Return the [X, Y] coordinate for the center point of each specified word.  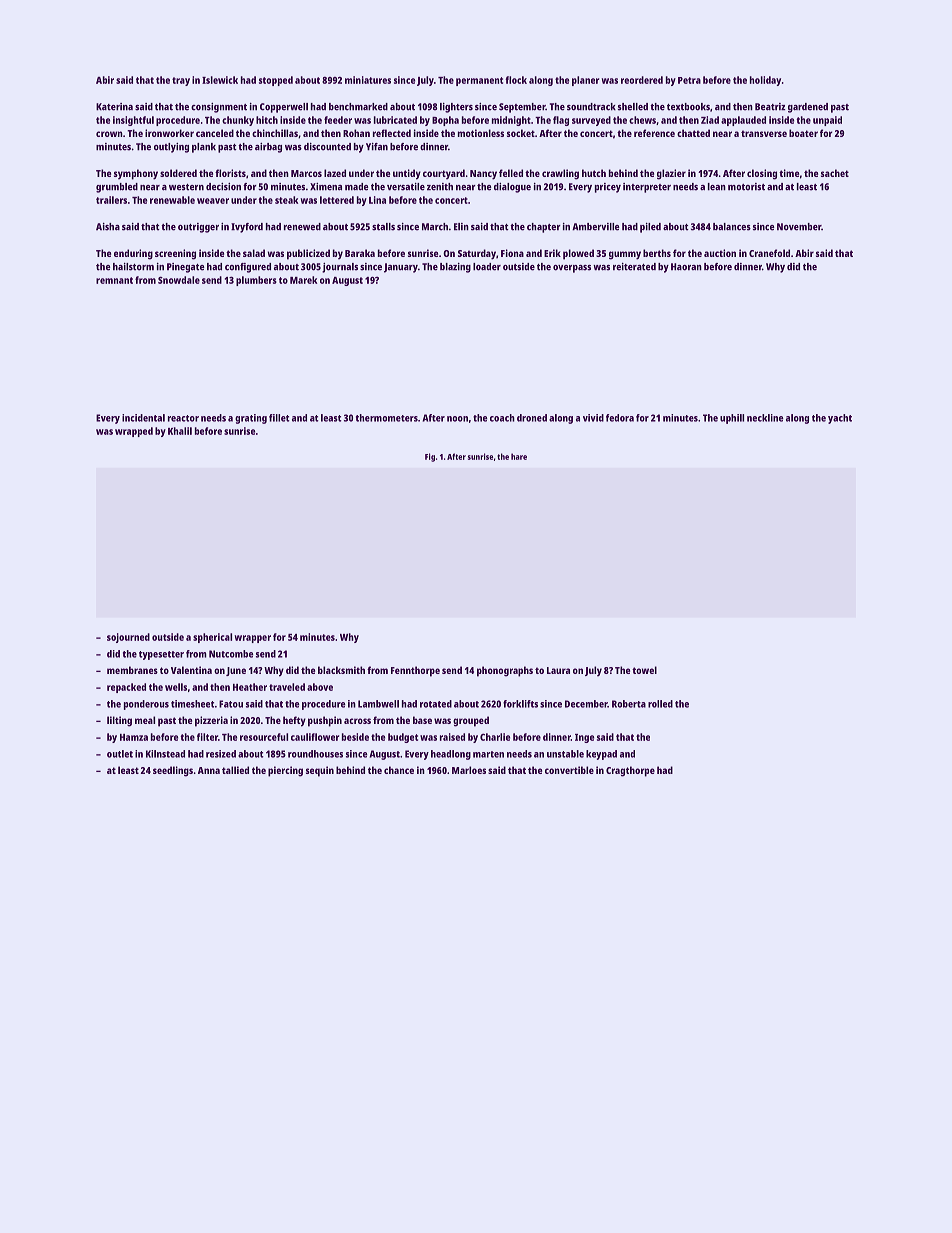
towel [644, 670]
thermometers [387, 418]
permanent [479, 81]
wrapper [253, 639]
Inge [584, 738]
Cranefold [769, 253]
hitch [267, 120]
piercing [285, 771]
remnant [114, 280]
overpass [572, 269]
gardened [808, 108]
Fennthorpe [415, 671]
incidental [143, 418]
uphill [732, 419]
